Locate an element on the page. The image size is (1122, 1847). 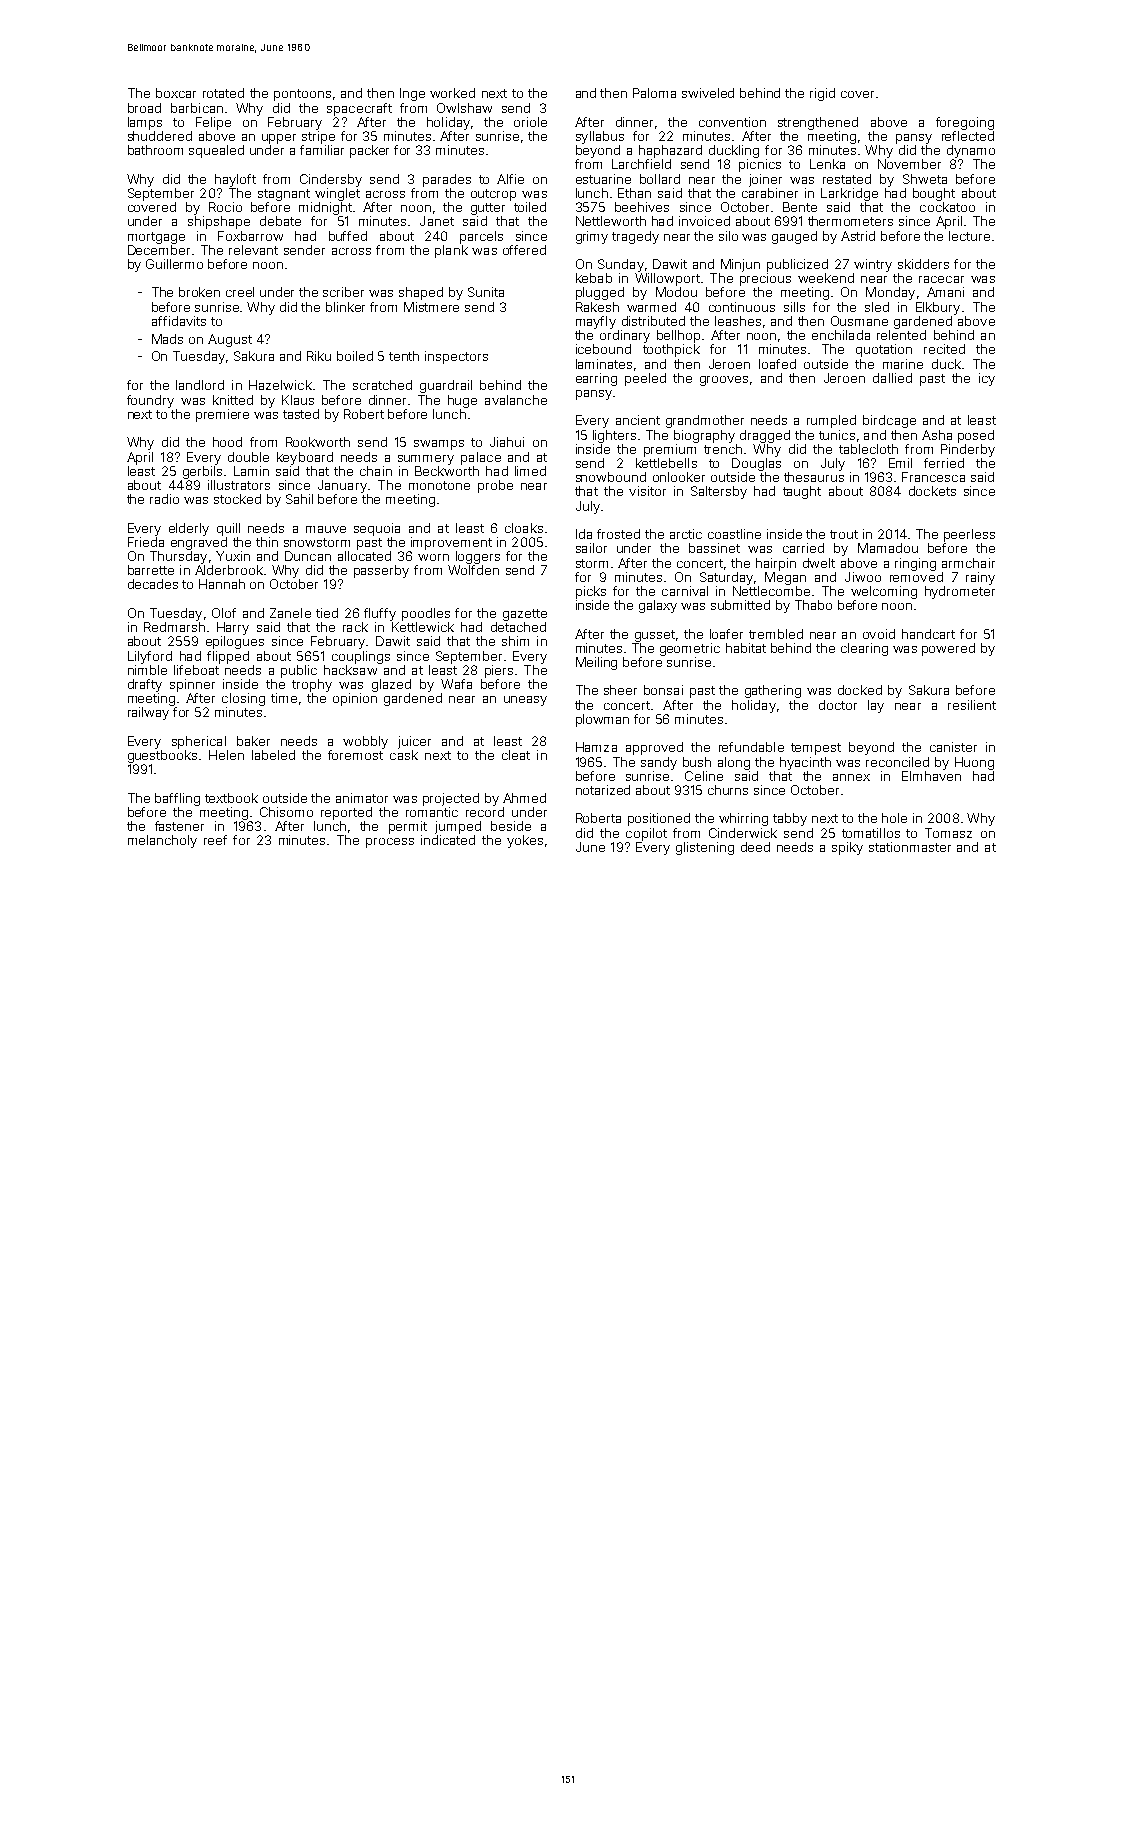
trophy is located at coordinates (312, 685).
